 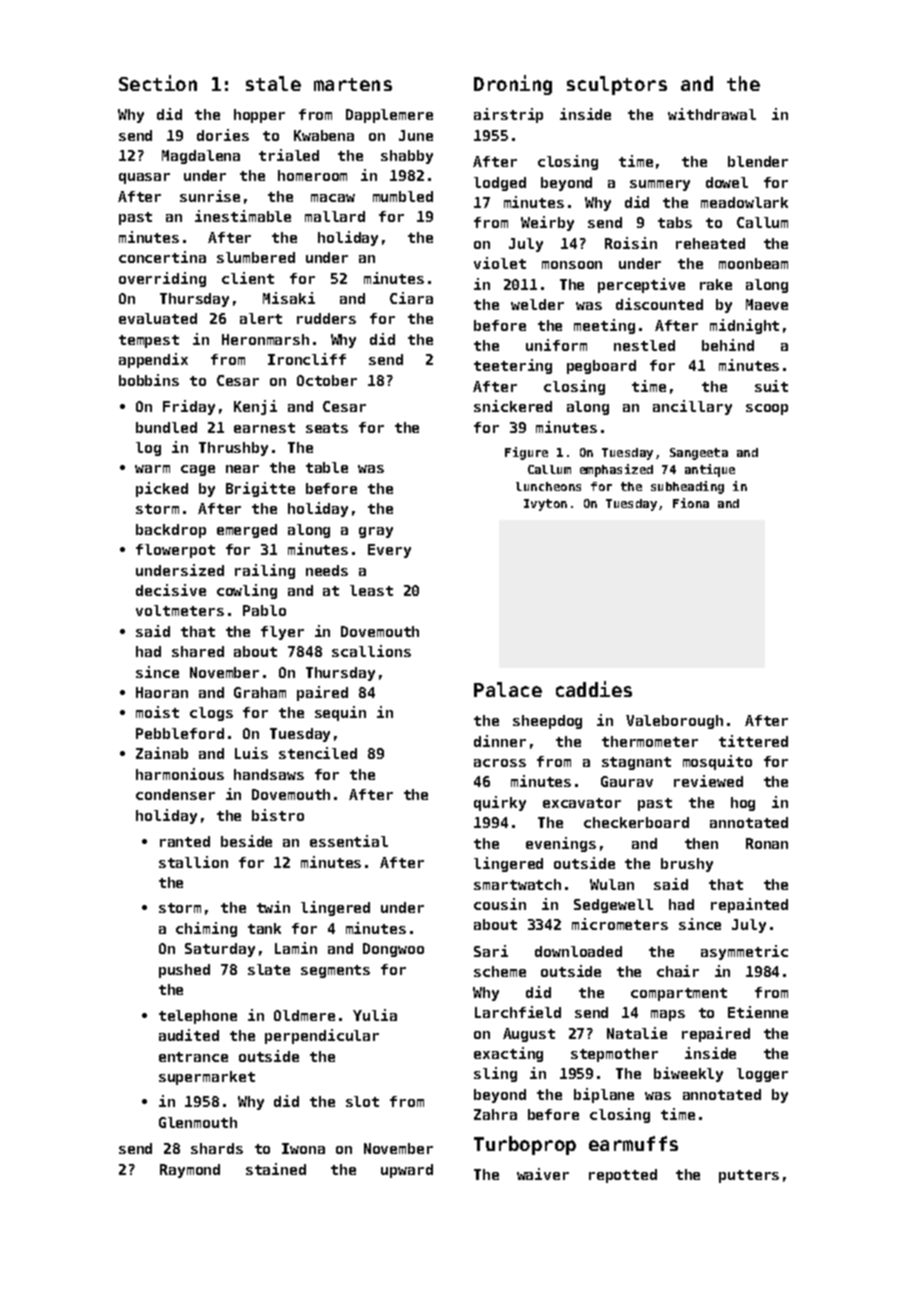 I want to click on Section, so click(x=158, y=83).
